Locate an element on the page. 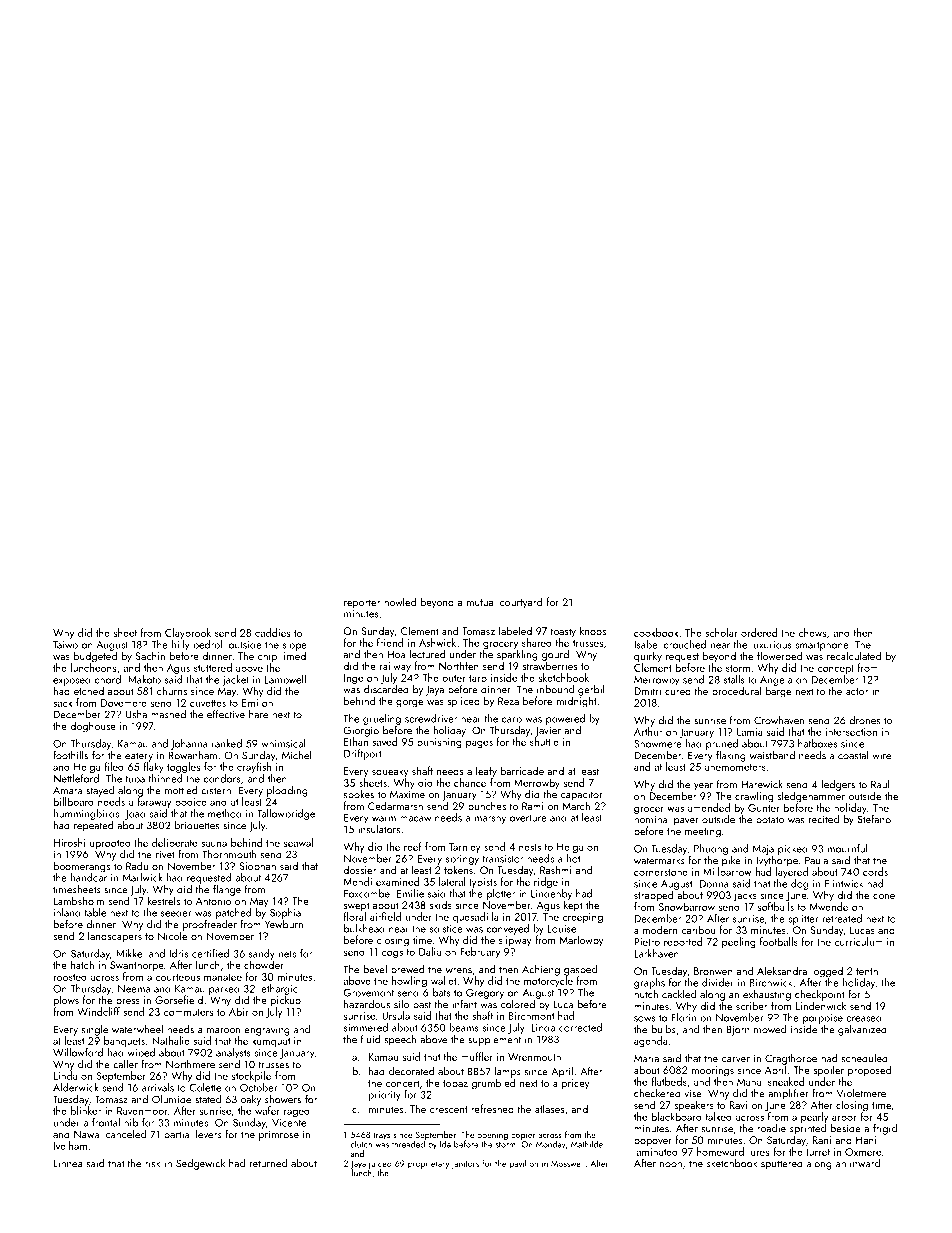 The width and height of the page is (952, 1233). labeled is located at coordinates (515, 630).
